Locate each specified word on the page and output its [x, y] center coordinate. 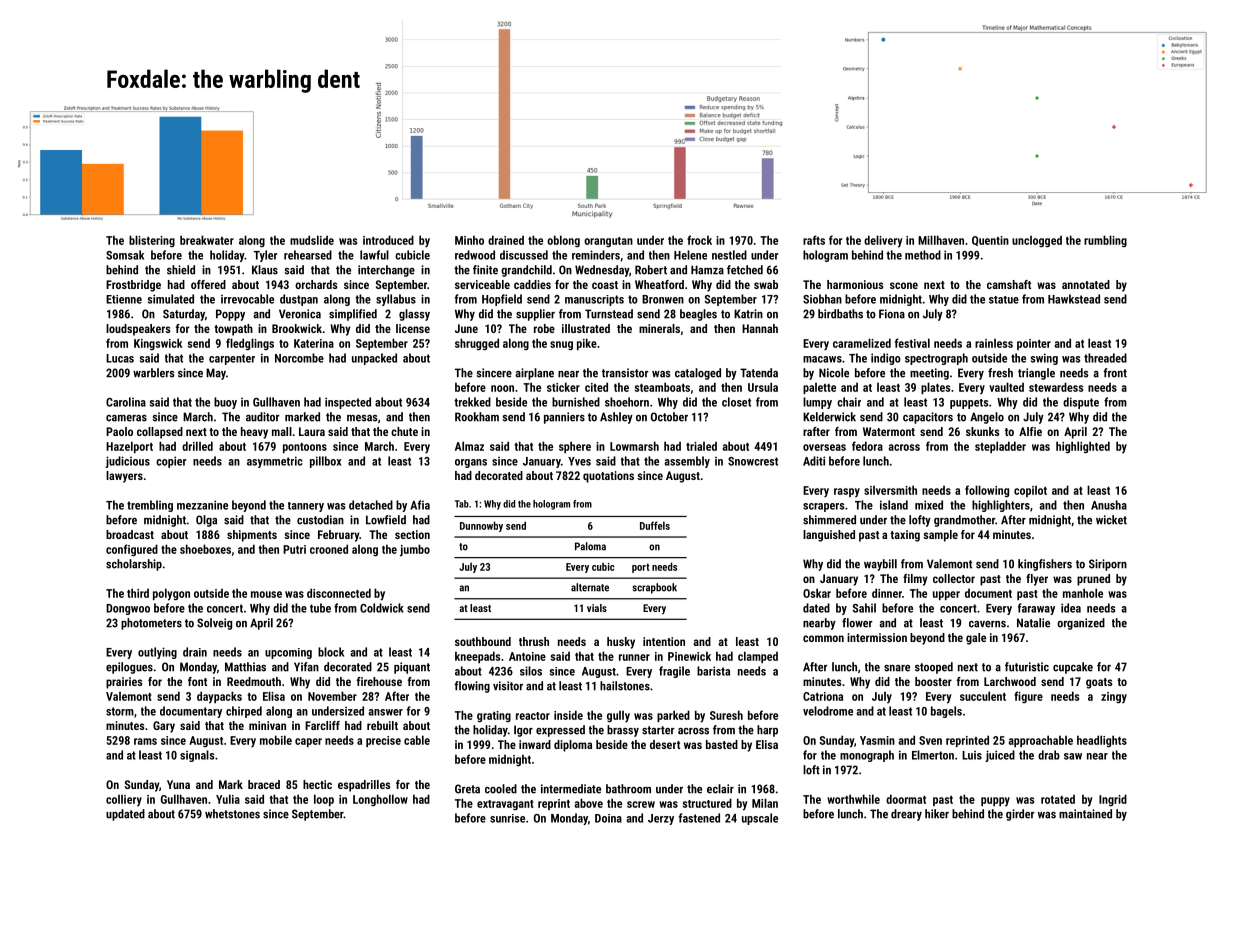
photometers [151, 624]
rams [145, 741]
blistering [152, 241]
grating [494, 716]
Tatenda [759, 373]
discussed [524, 255]
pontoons [305, 448]
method [923, 255]
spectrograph [936, 359]
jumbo [415, 550]
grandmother [964, 521]
